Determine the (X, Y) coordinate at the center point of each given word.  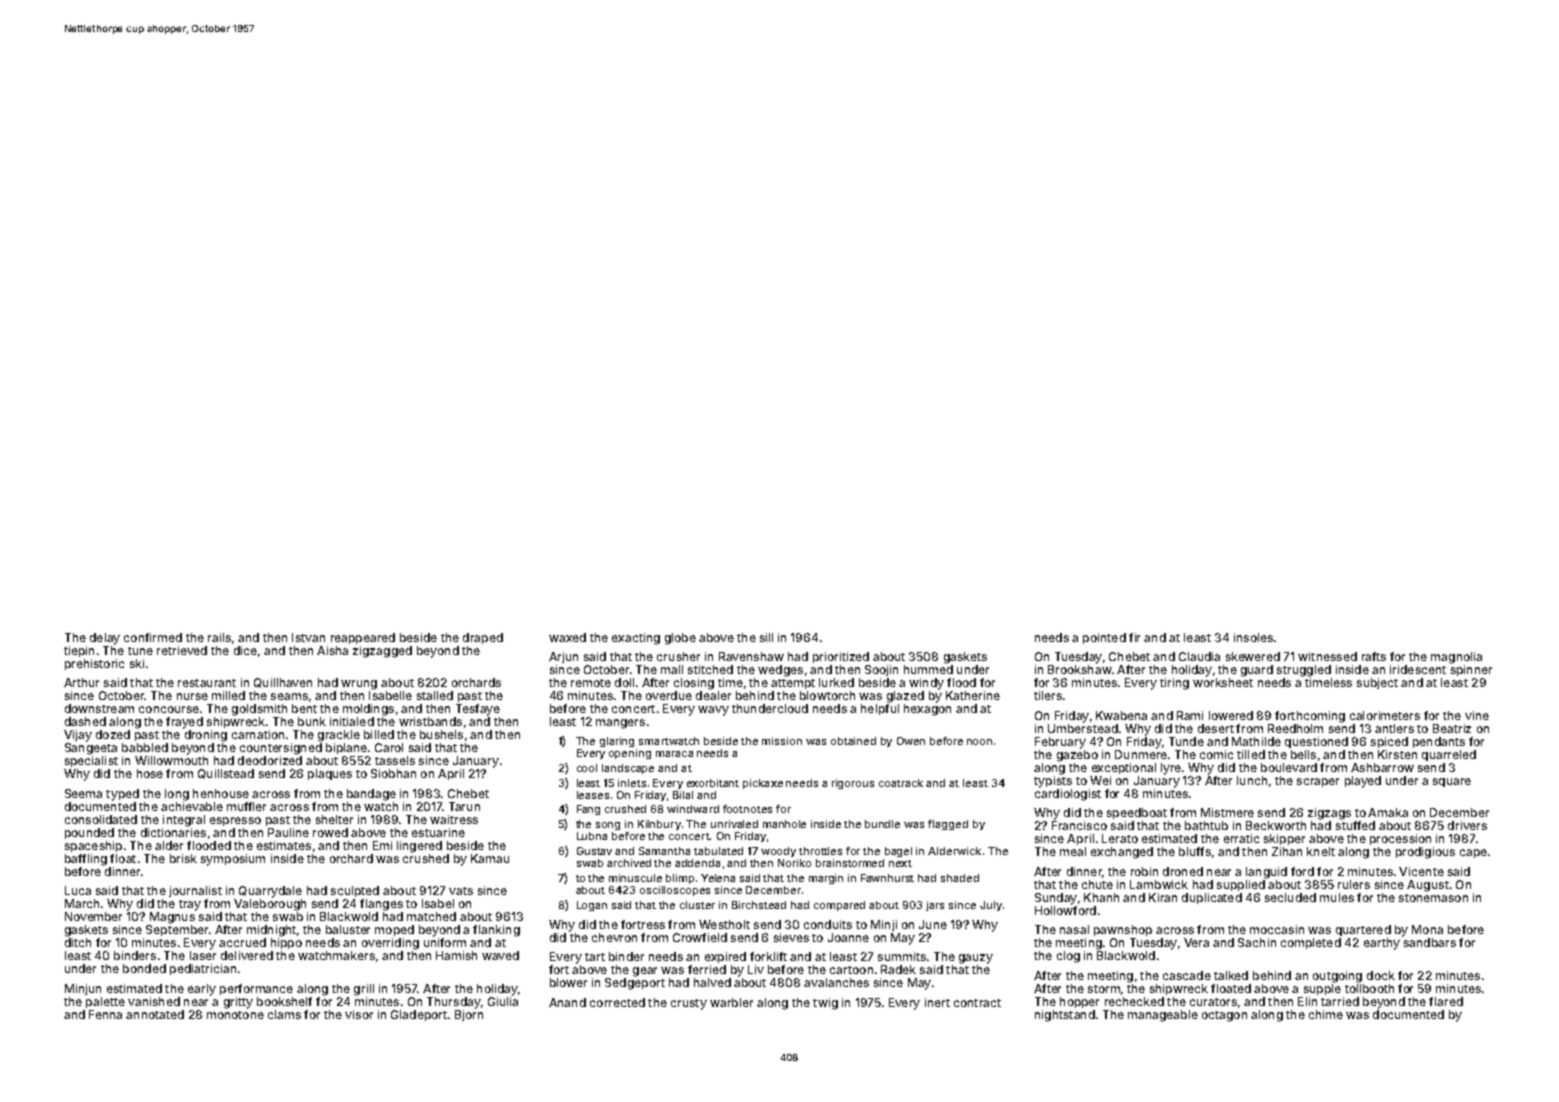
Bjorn (469, 1015)
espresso (235, 821)
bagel (898, 852)
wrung (359, 685)
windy (926, 684)
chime (1326, 1014)
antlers (1394, 728)
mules (1337, 897)
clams (284, 1014)
